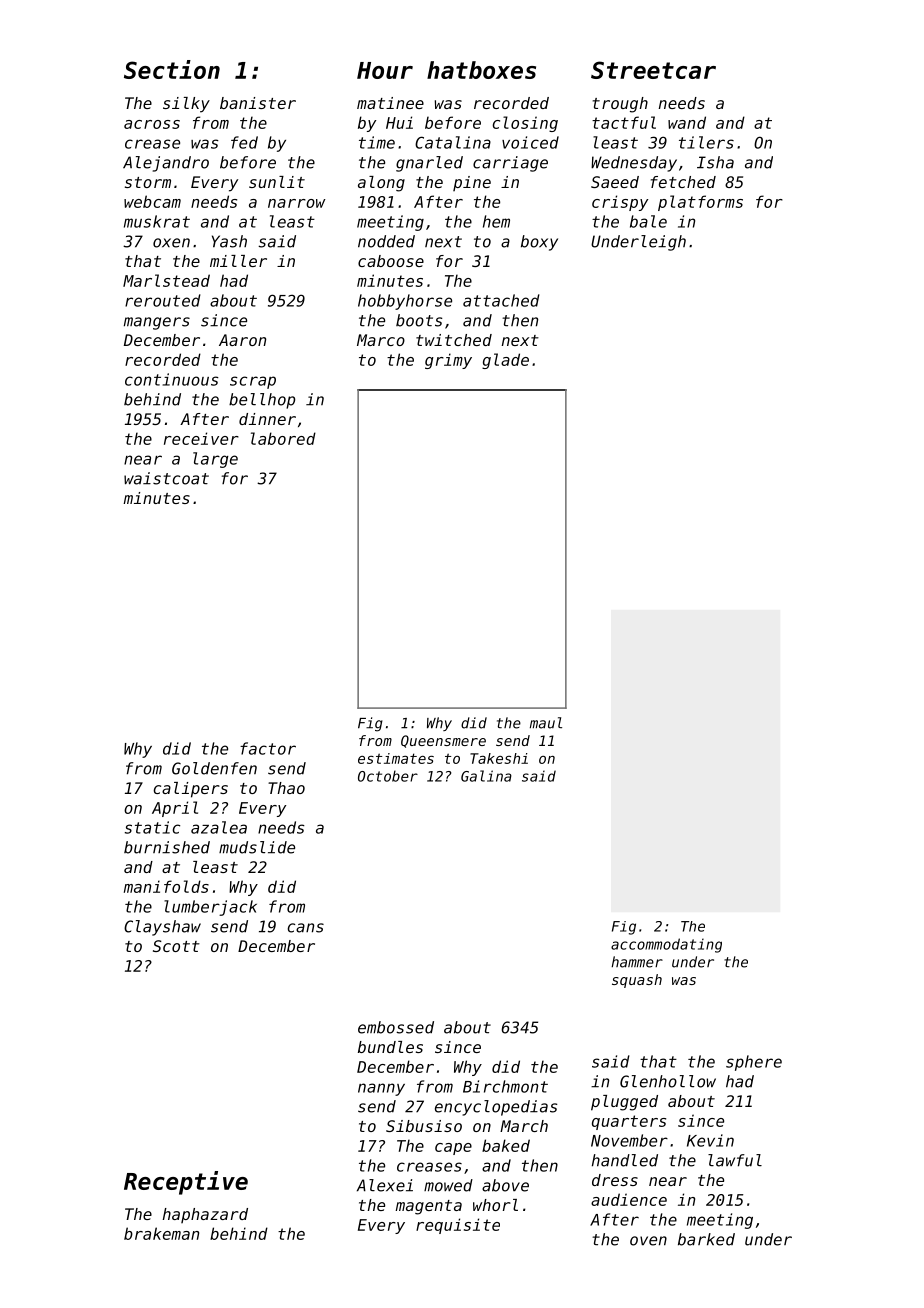 The width and height of the screenshot is (924, 1308). Describe the element at coordinates (296, 203) in the screenshot. I see `narrow` at that location.
